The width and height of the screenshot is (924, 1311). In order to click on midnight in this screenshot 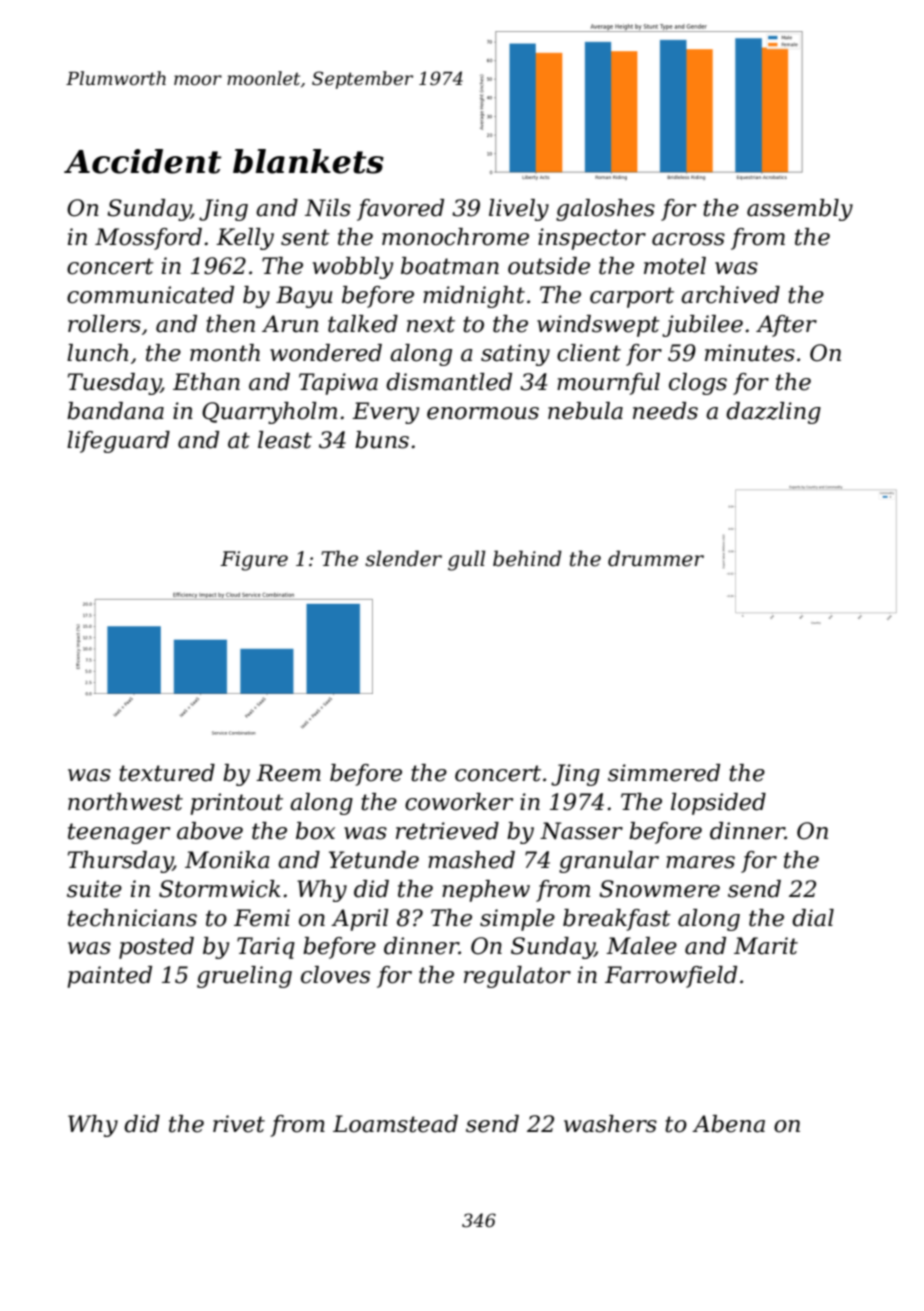, I will do `click(474, 297)`.
